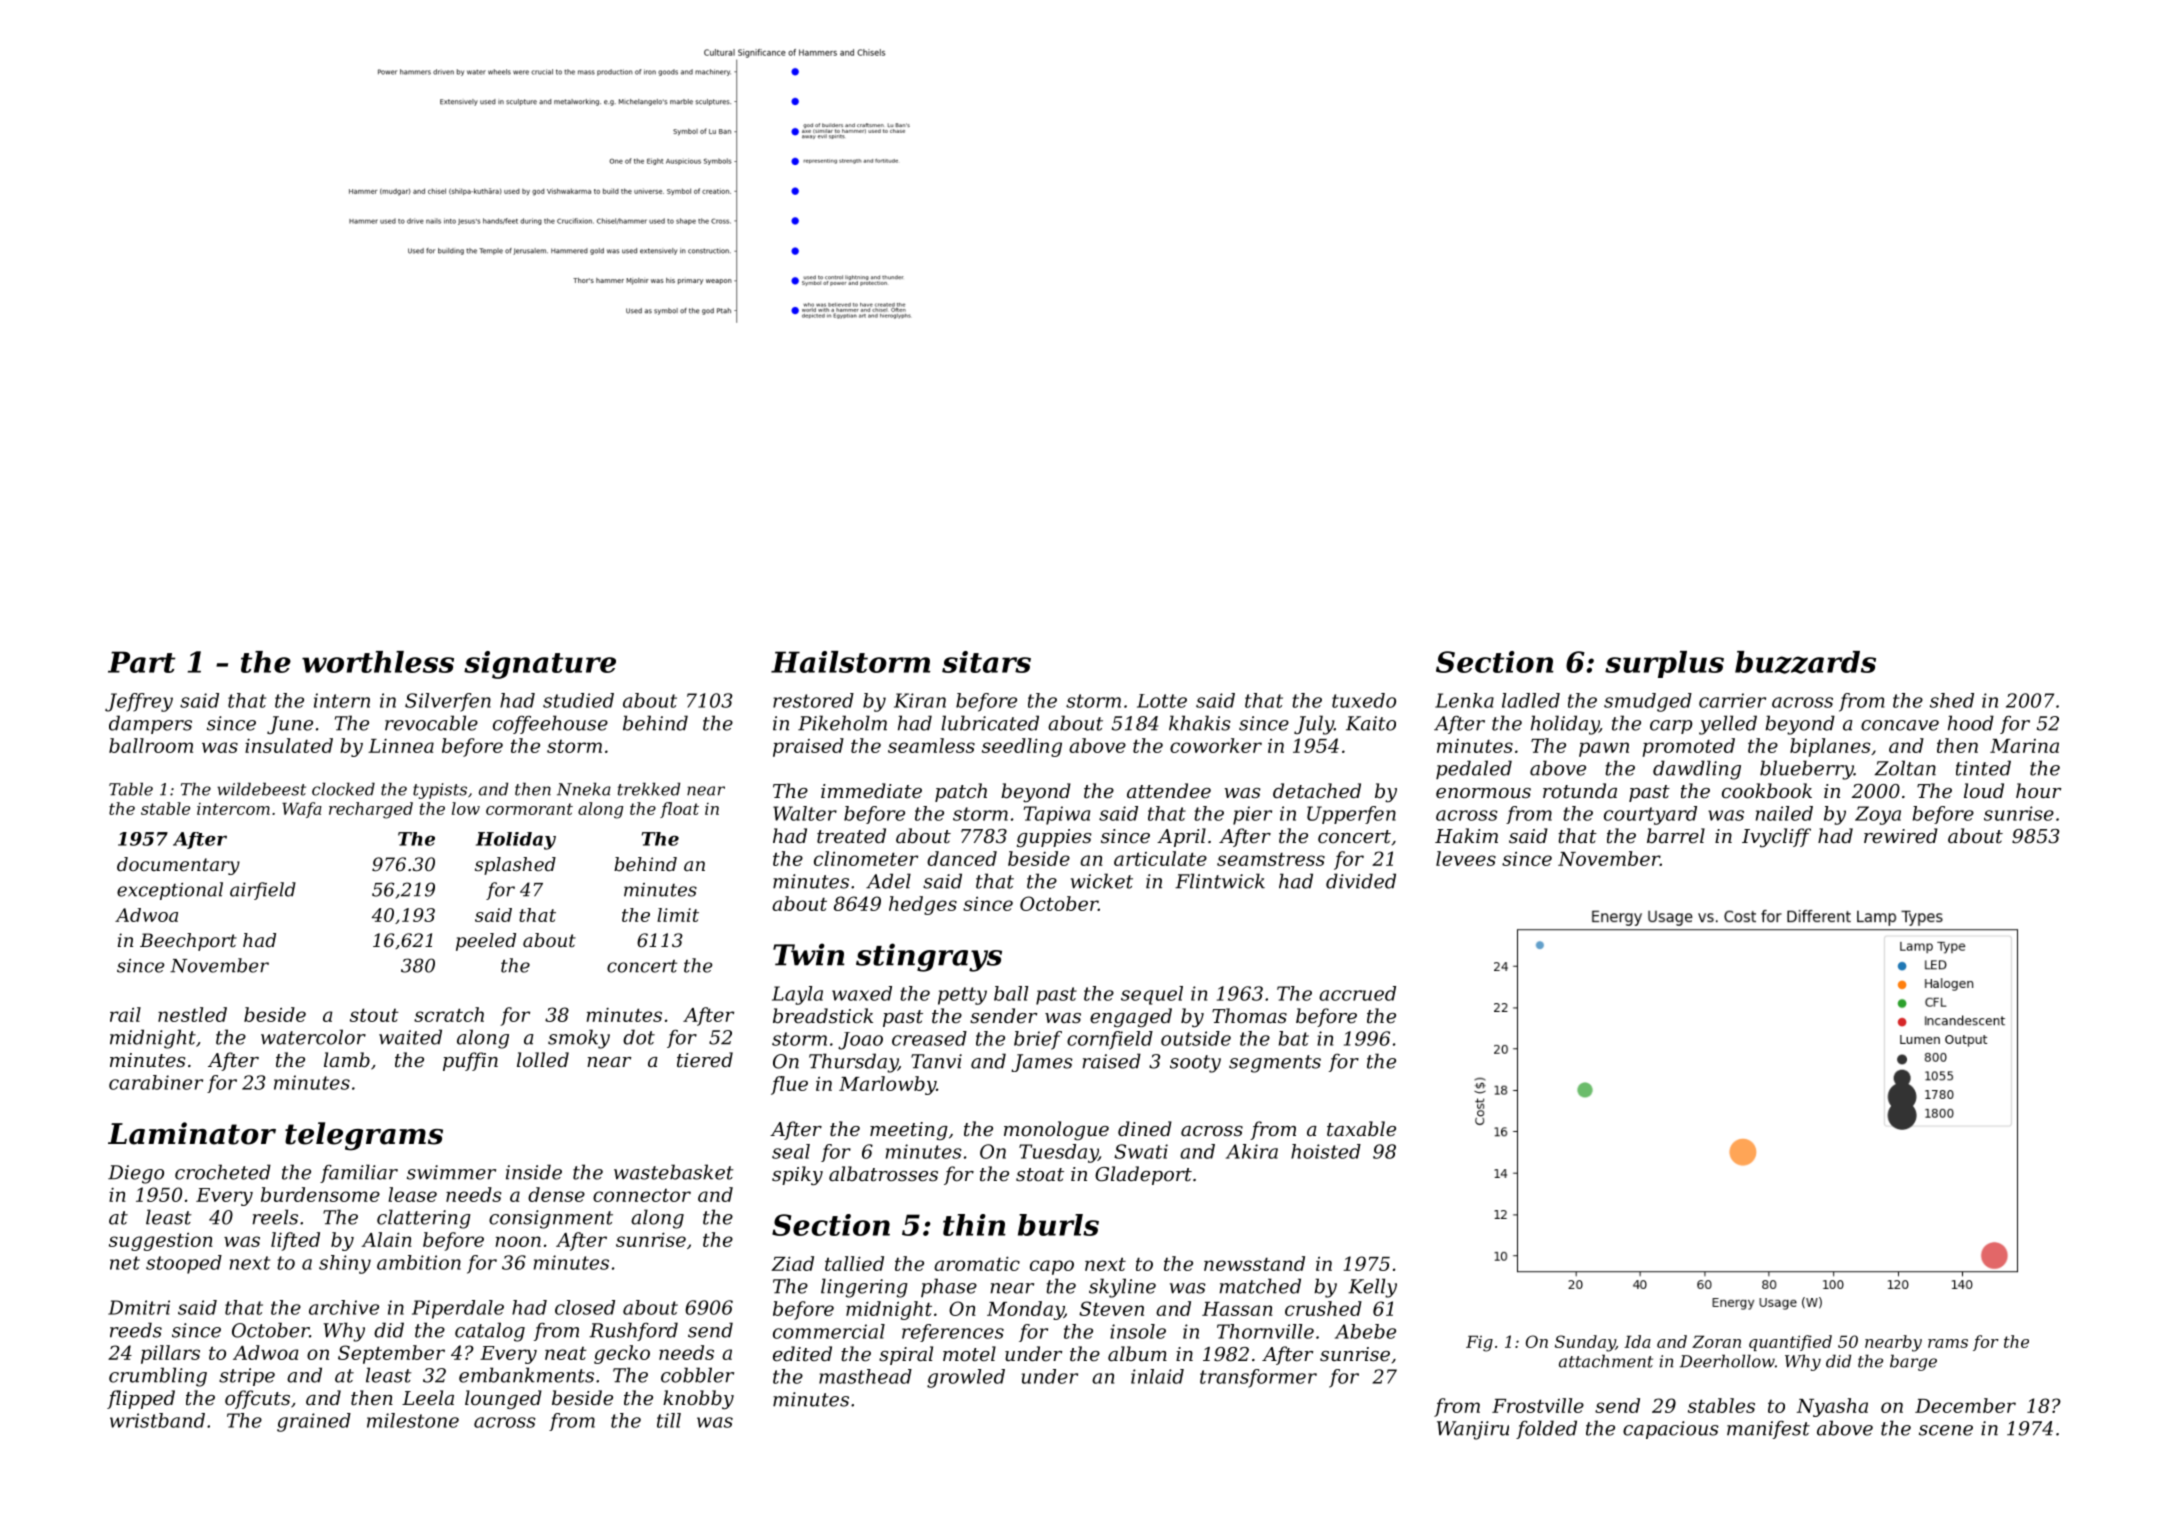 This screenshot has width=2169, height=1534. What do you see at coordinates (929, 957) in the screenshot?
I see `stingrays` at bounding box center [929, 957].
